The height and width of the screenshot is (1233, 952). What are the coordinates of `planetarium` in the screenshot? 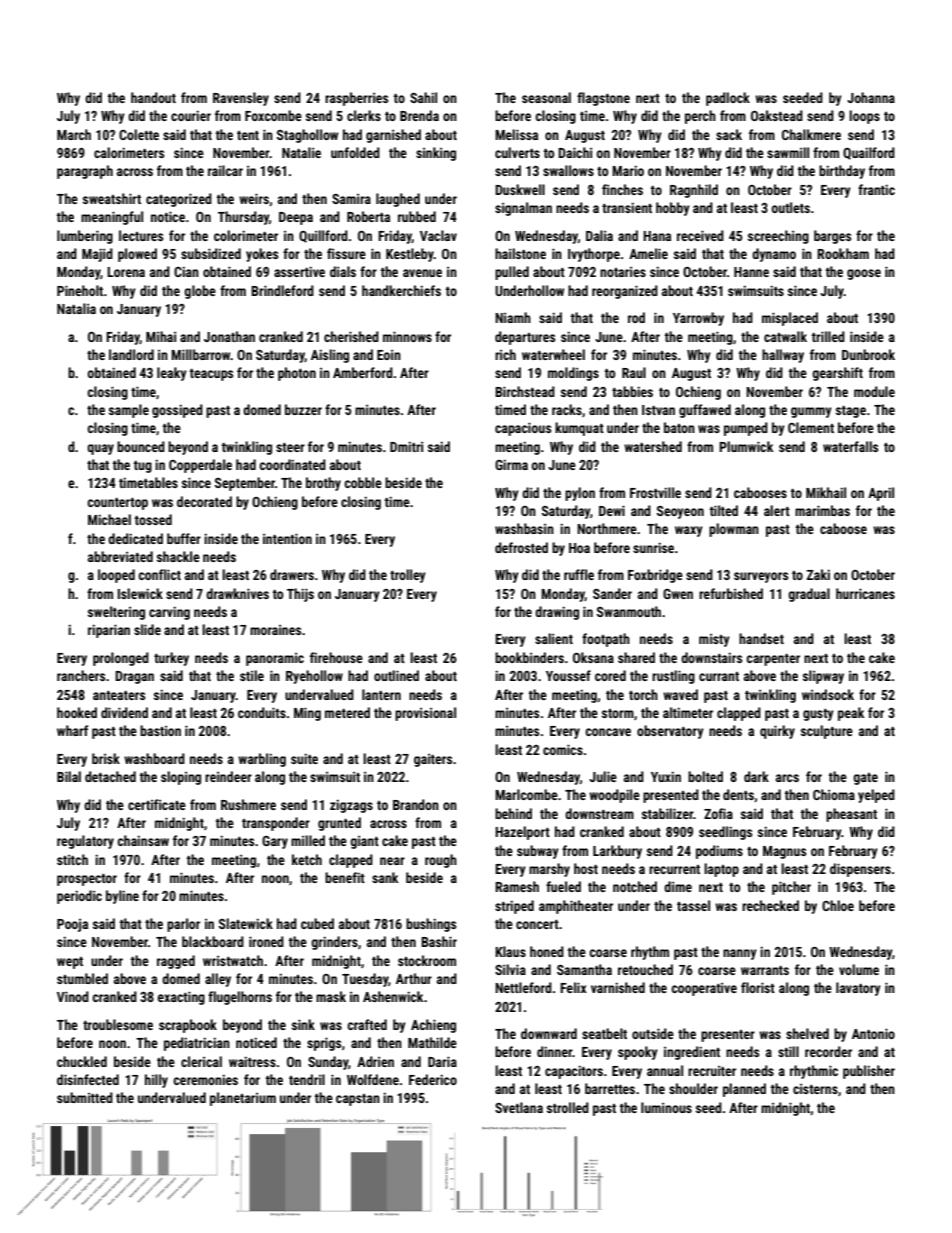 It's located at (243, 1099).
